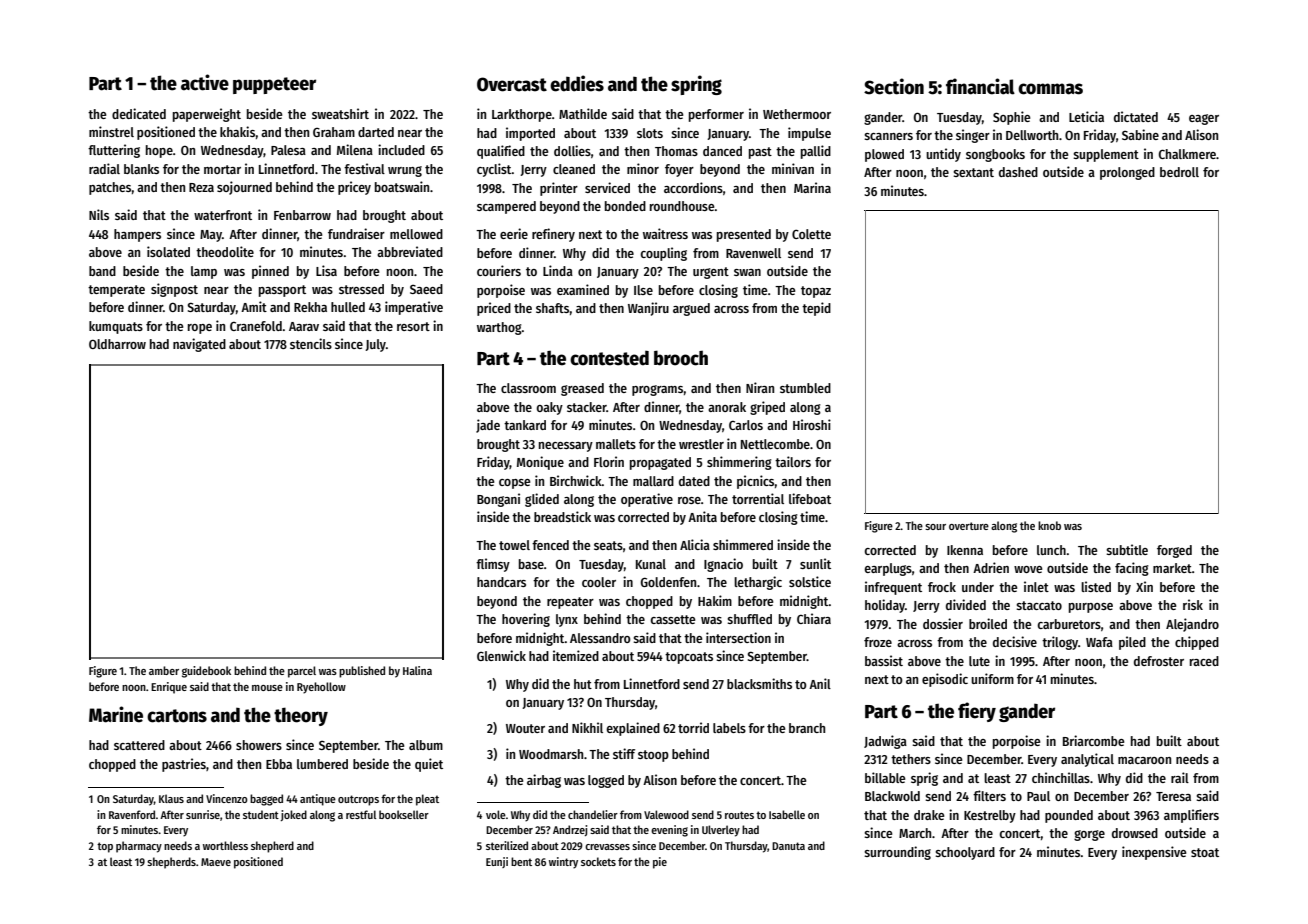  Describe the element at coordinates (583, 289) in the screenshot. I see `examined` at that location.
